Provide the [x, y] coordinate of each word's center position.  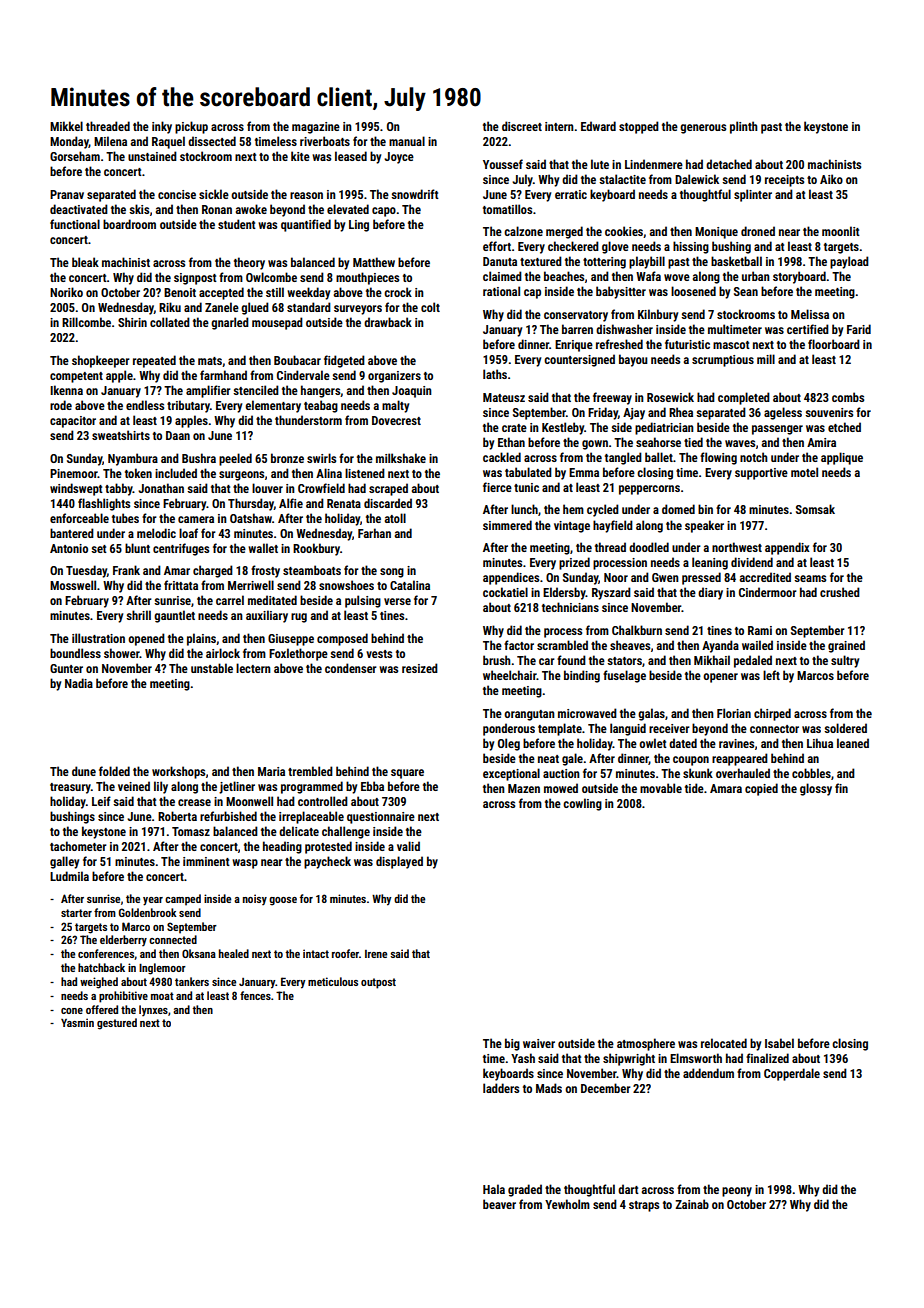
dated [683, 743]
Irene [376, 954]
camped [183, 900]
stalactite [622, 179]
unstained [152, 156]
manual [407, 141]
